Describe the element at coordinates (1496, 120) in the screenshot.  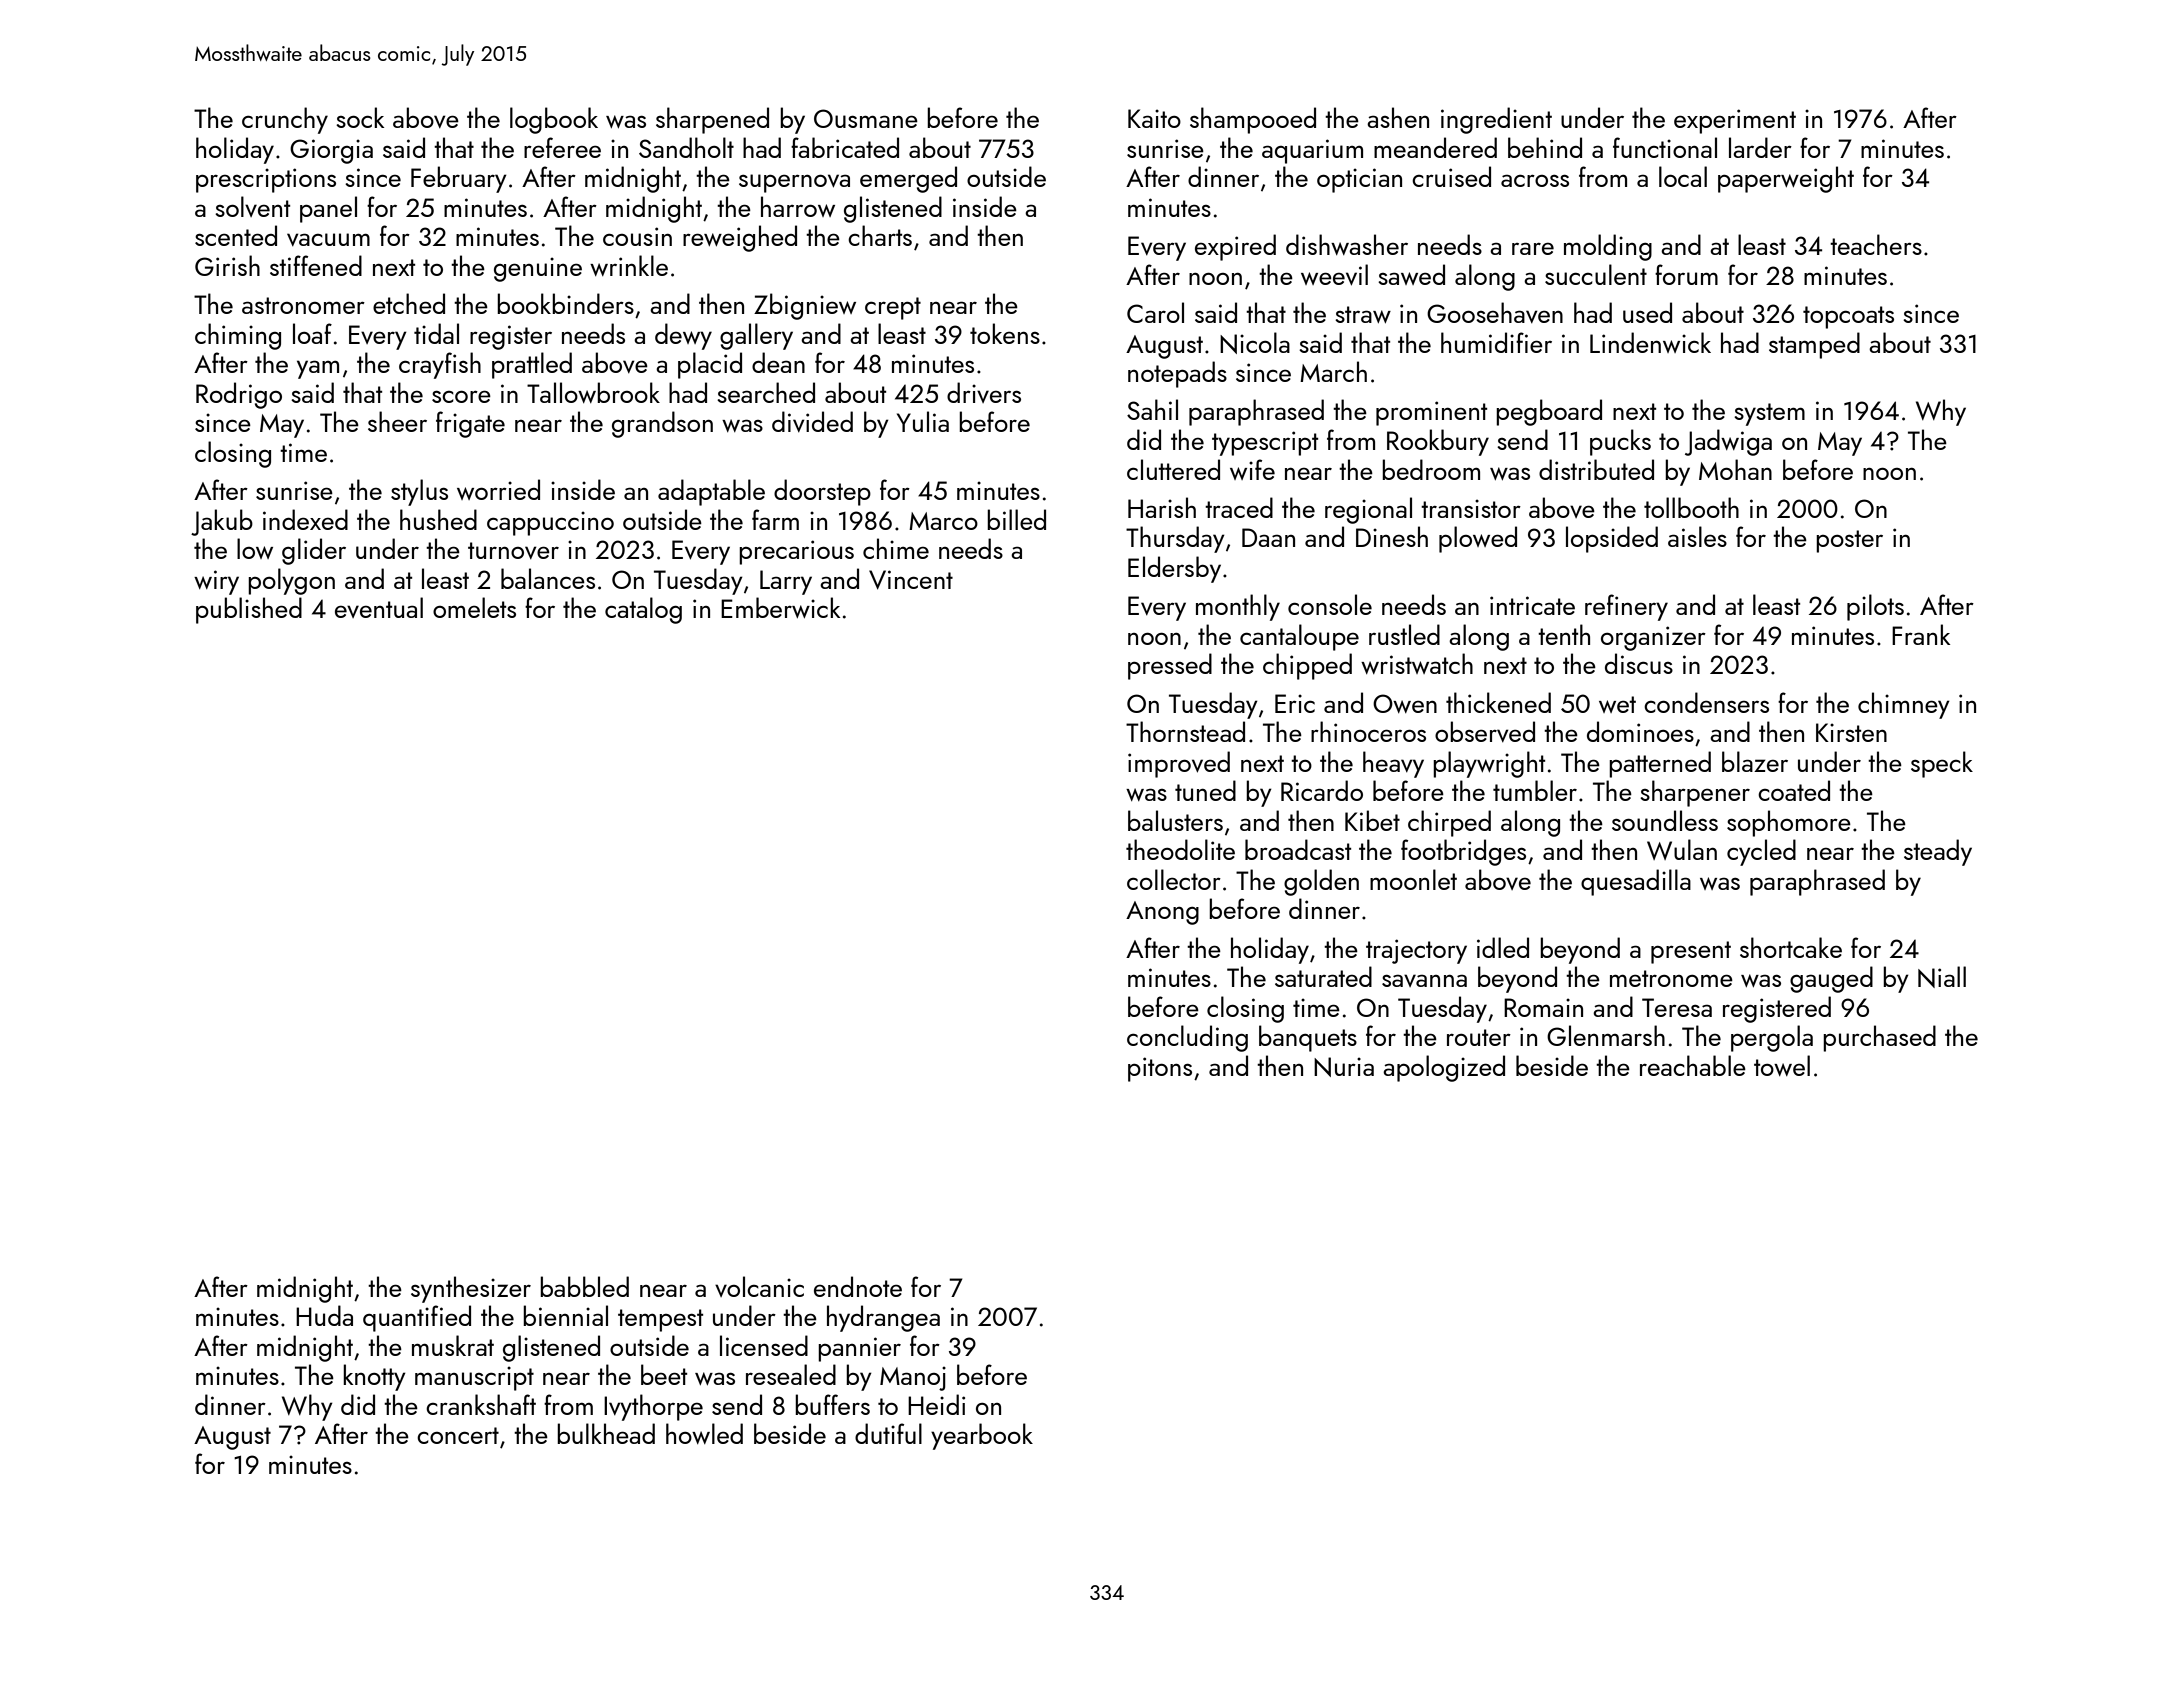
I see `ingredient` at that location.
